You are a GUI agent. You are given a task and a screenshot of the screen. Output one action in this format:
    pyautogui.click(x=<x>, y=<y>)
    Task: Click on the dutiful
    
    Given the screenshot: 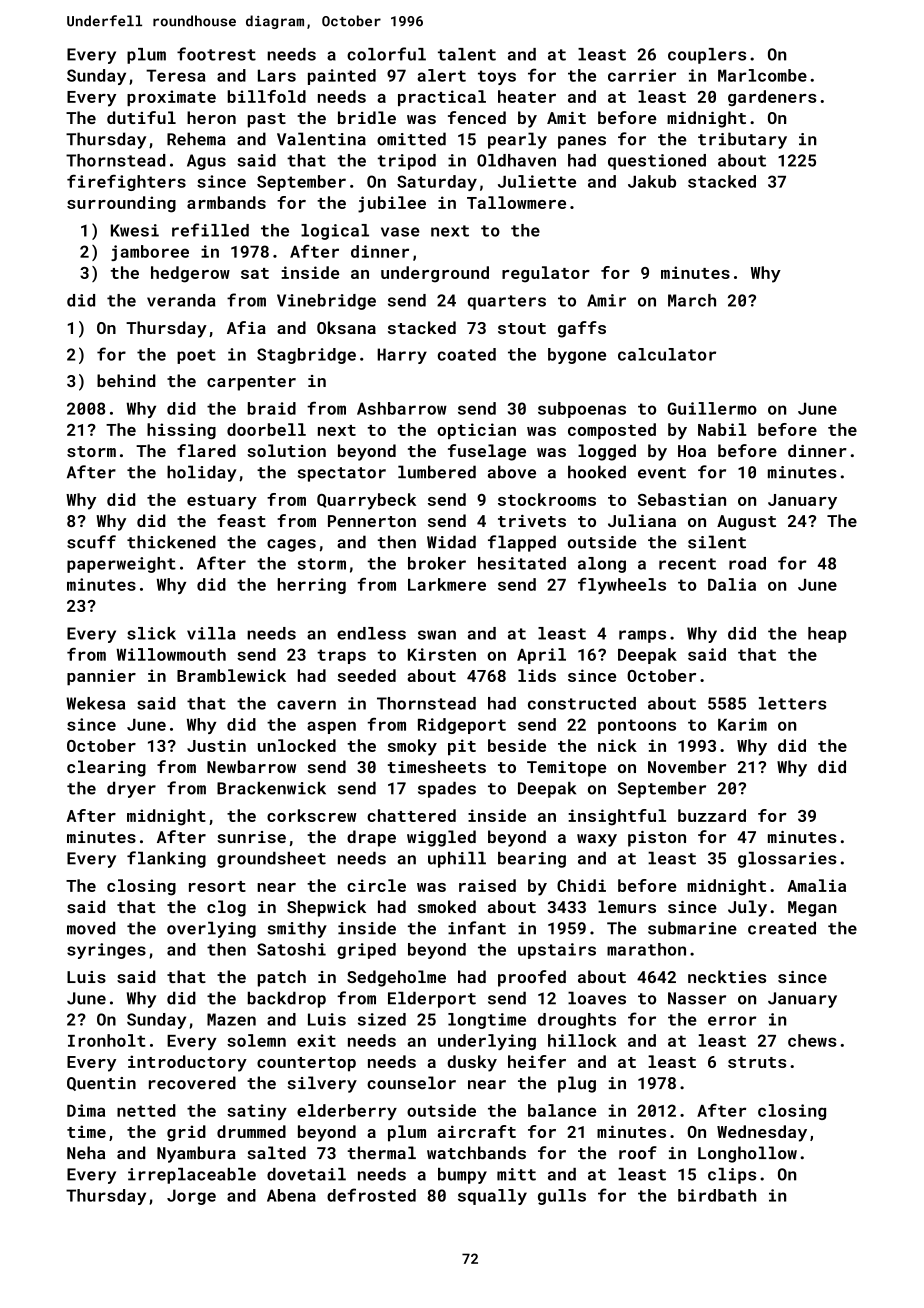 What is the action you would take?
    pyautogui.click(x=141, y=117)
